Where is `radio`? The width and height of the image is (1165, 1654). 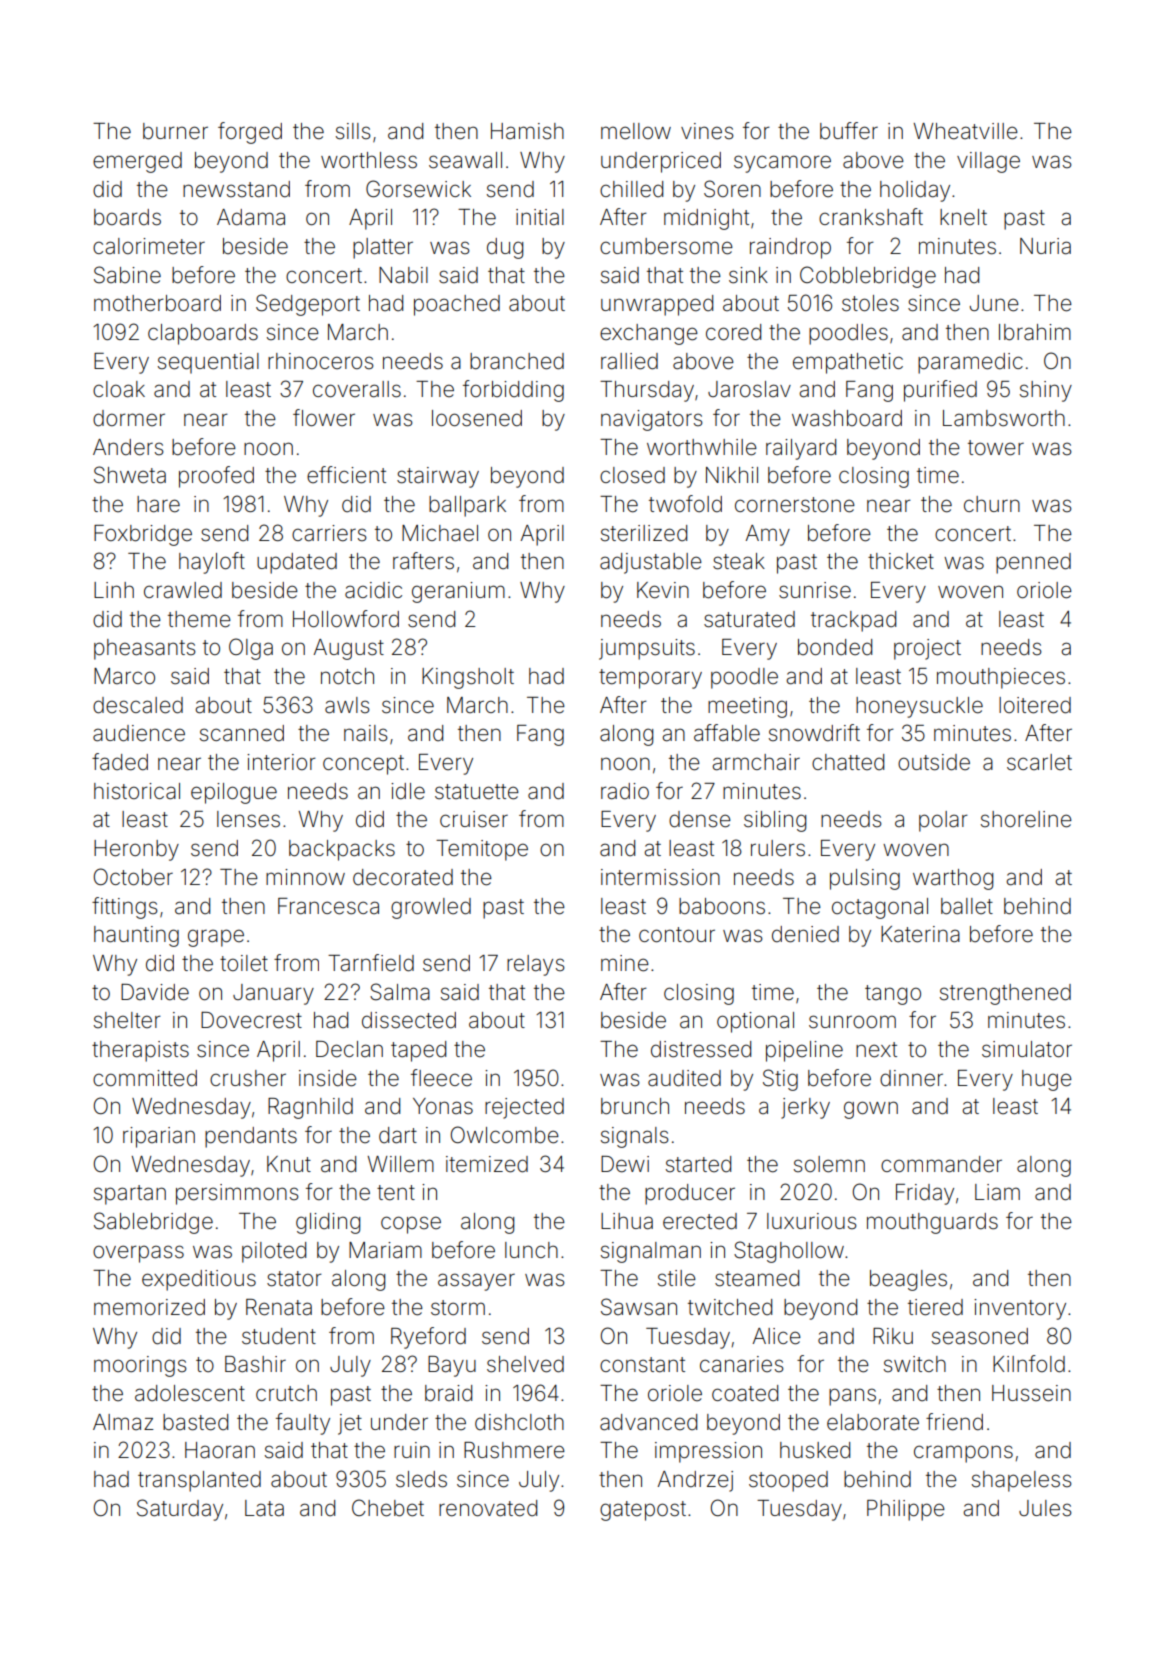 radio is located at coordinates (625, 791).
